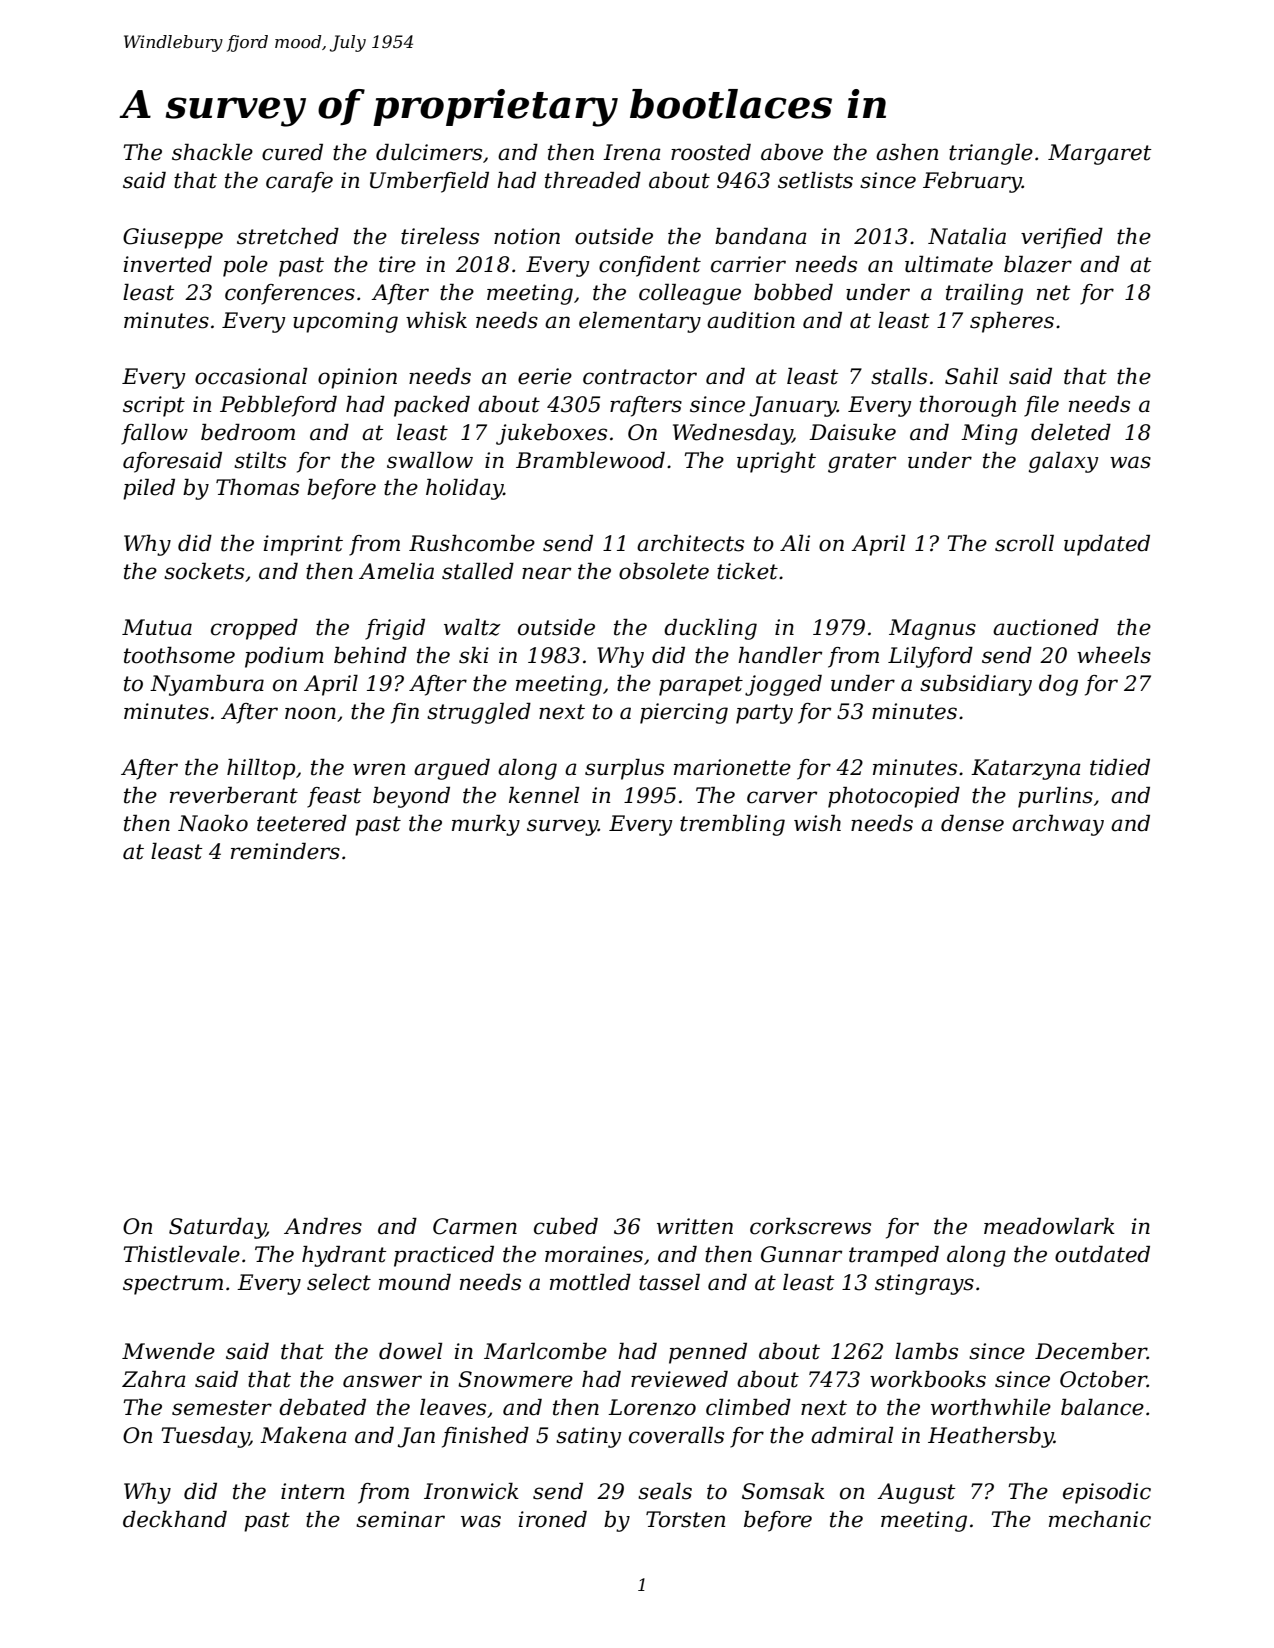 Image resolution: width=1274 pixels, height=1648 pixels. Describe the element at coordinates (553, 1519) in the image. I see `ironed` at that location.
